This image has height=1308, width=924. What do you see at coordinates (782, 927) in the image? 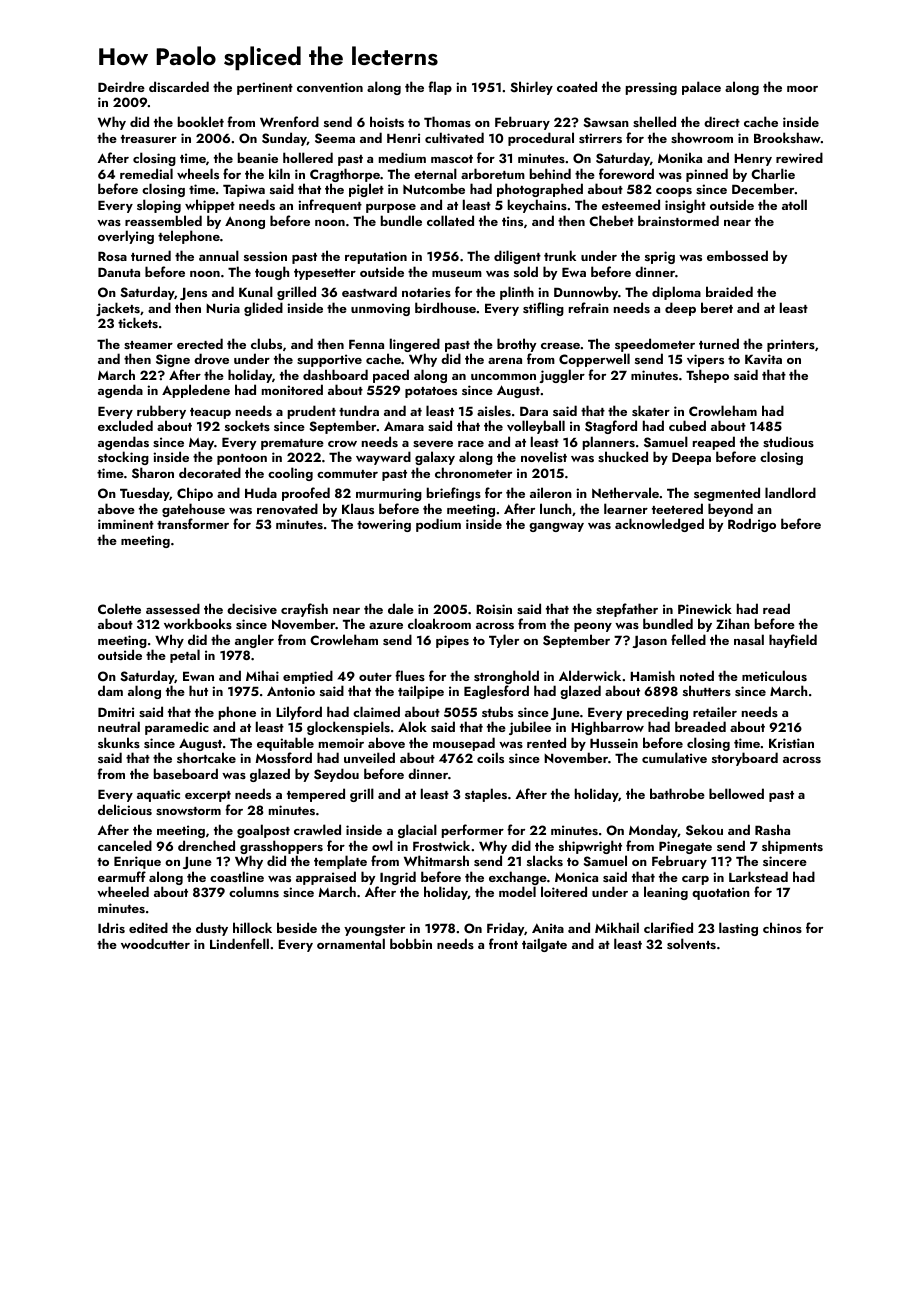
I see `chinos` at bounding box center [782, 927].
